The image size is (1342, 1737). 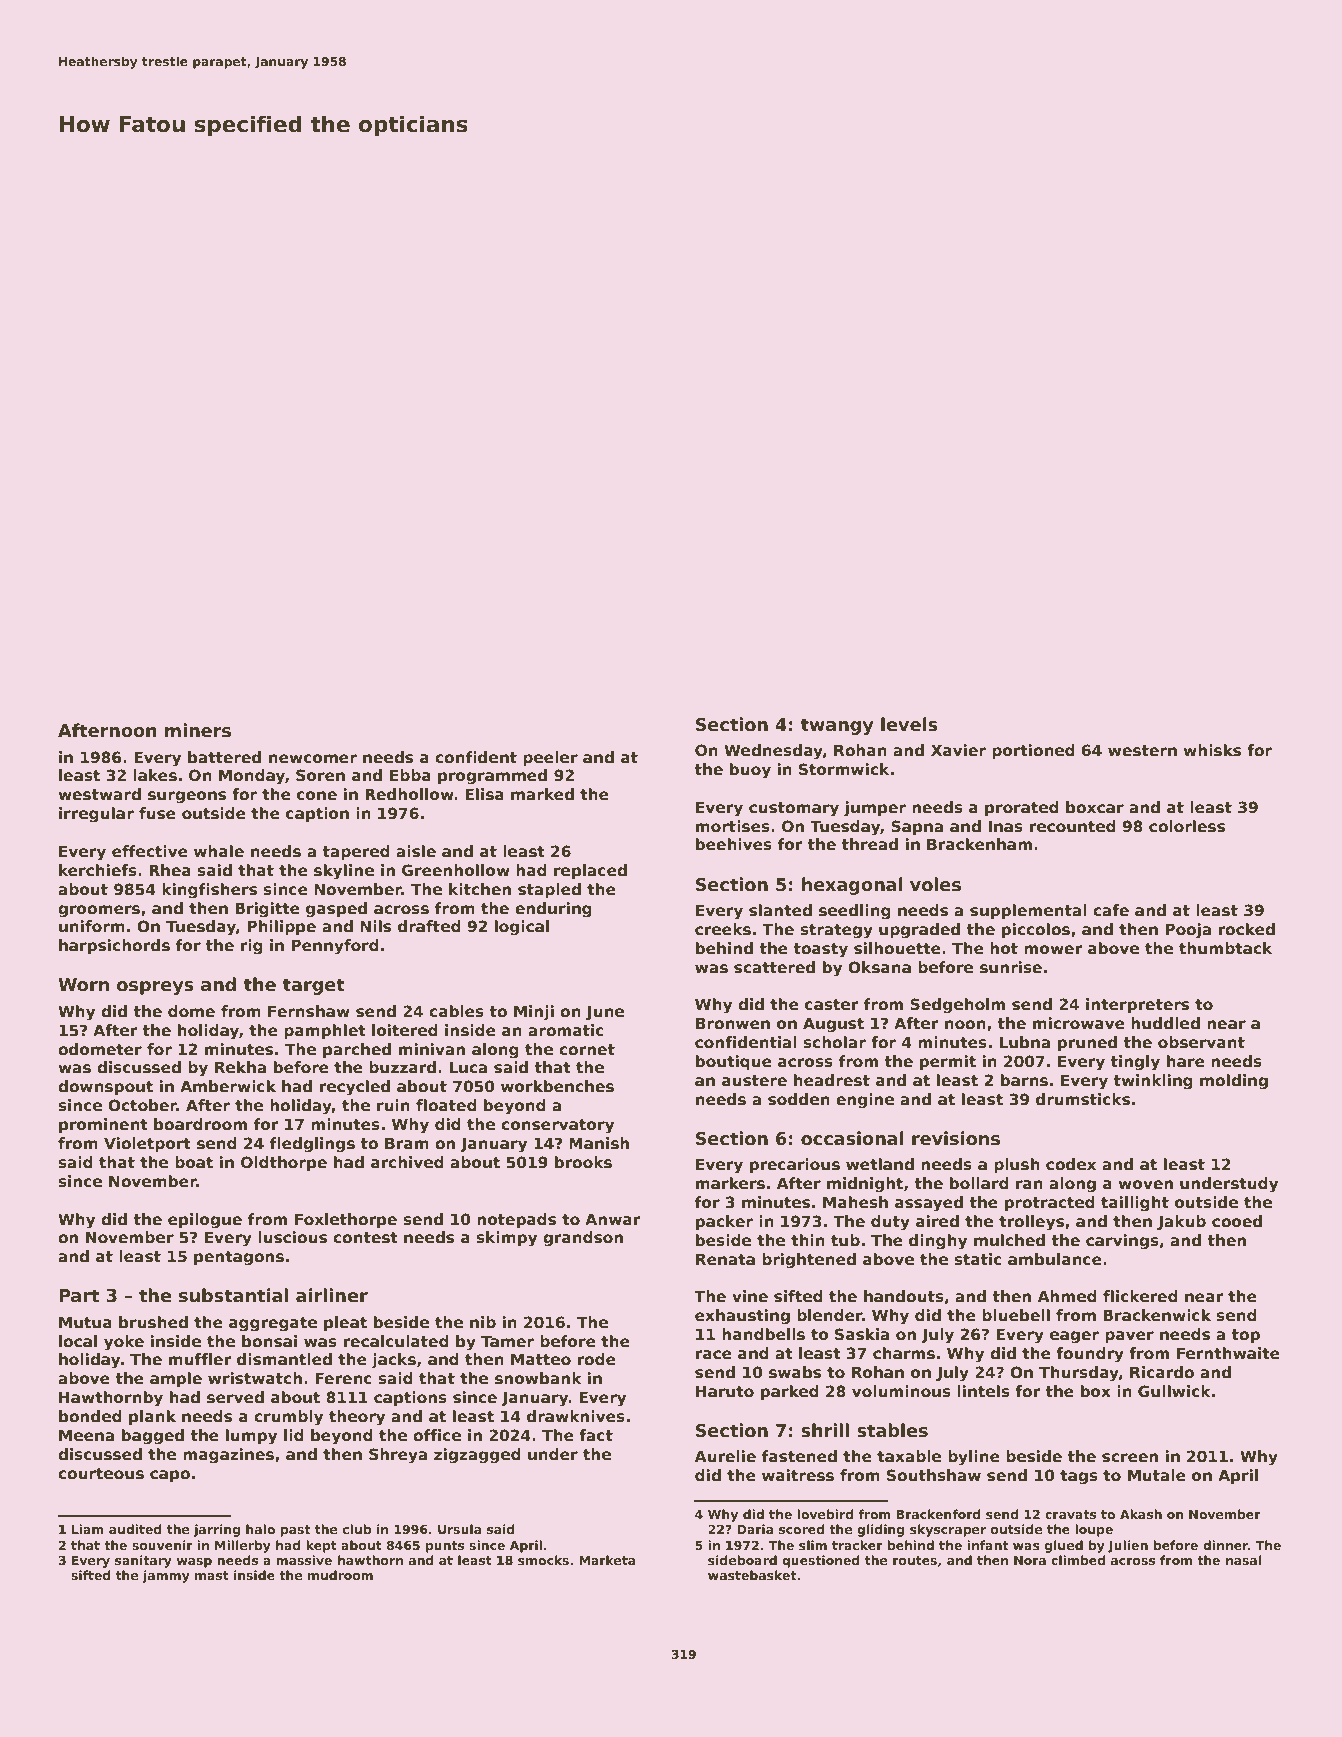 I want to click on jammy, so click(x=166, y=1576).
